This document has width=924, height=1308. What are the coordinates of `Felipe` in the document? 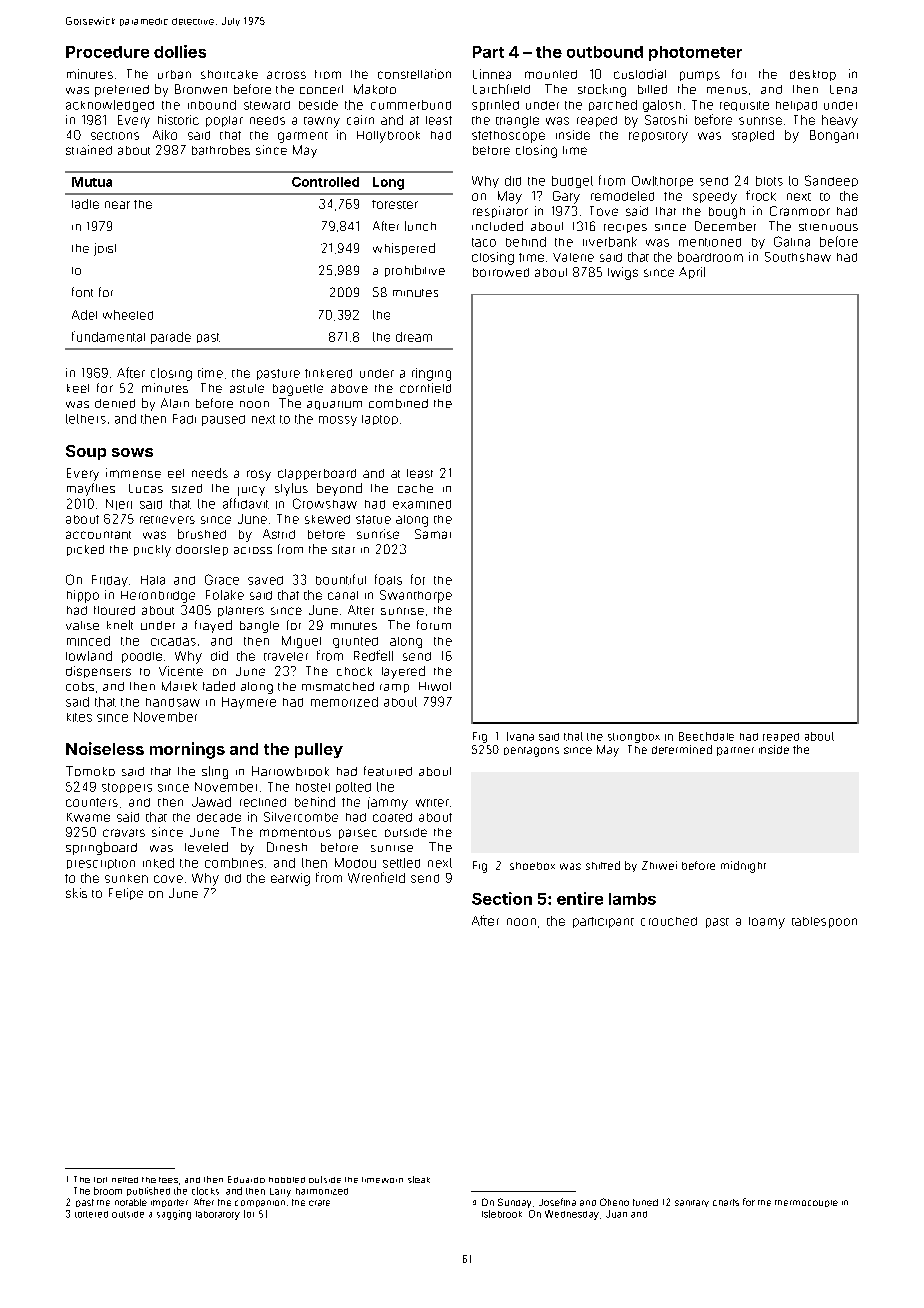 It's located at (126, 894).
